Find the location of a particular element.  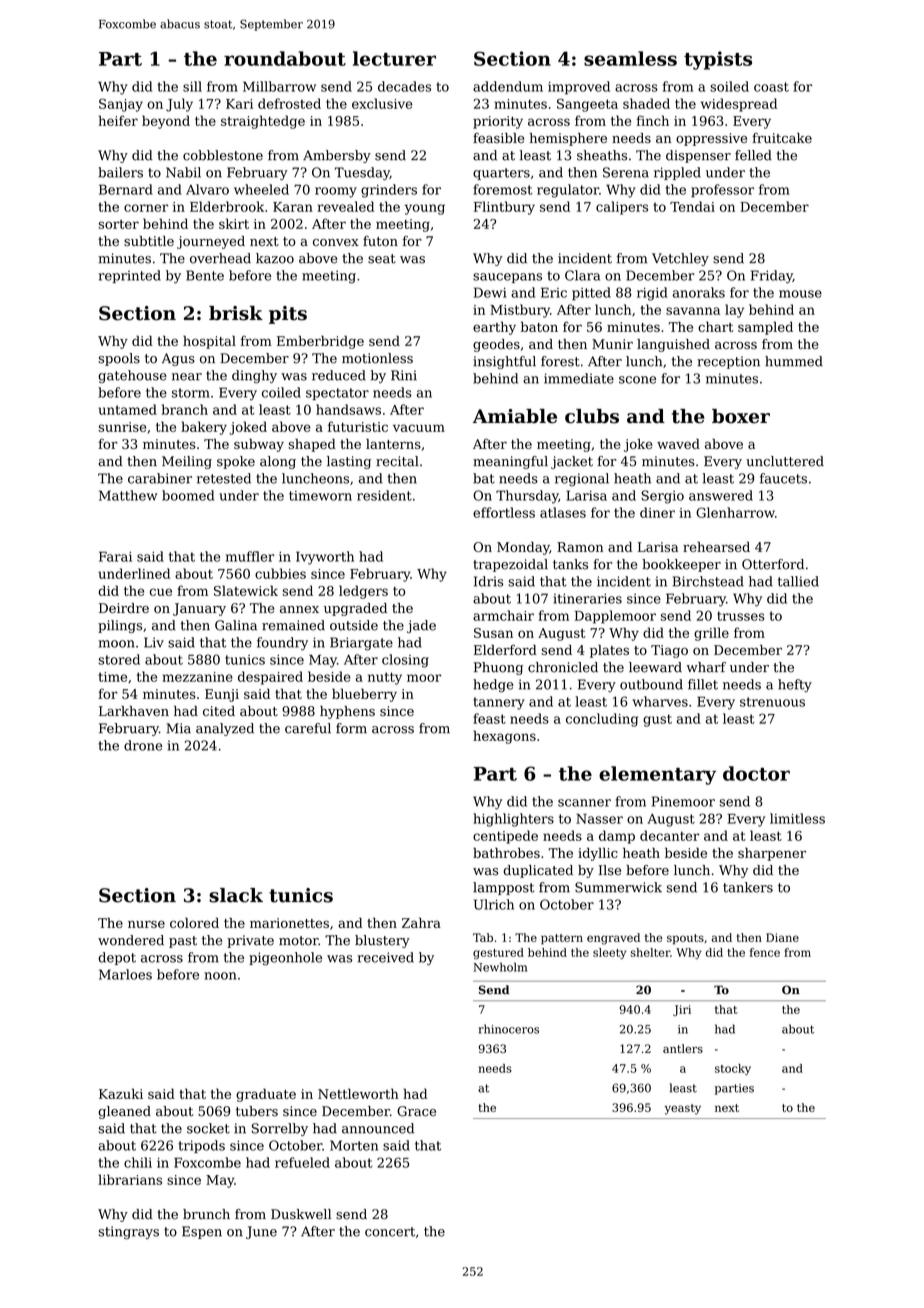

Idris is located at coordinates (488, 581).
